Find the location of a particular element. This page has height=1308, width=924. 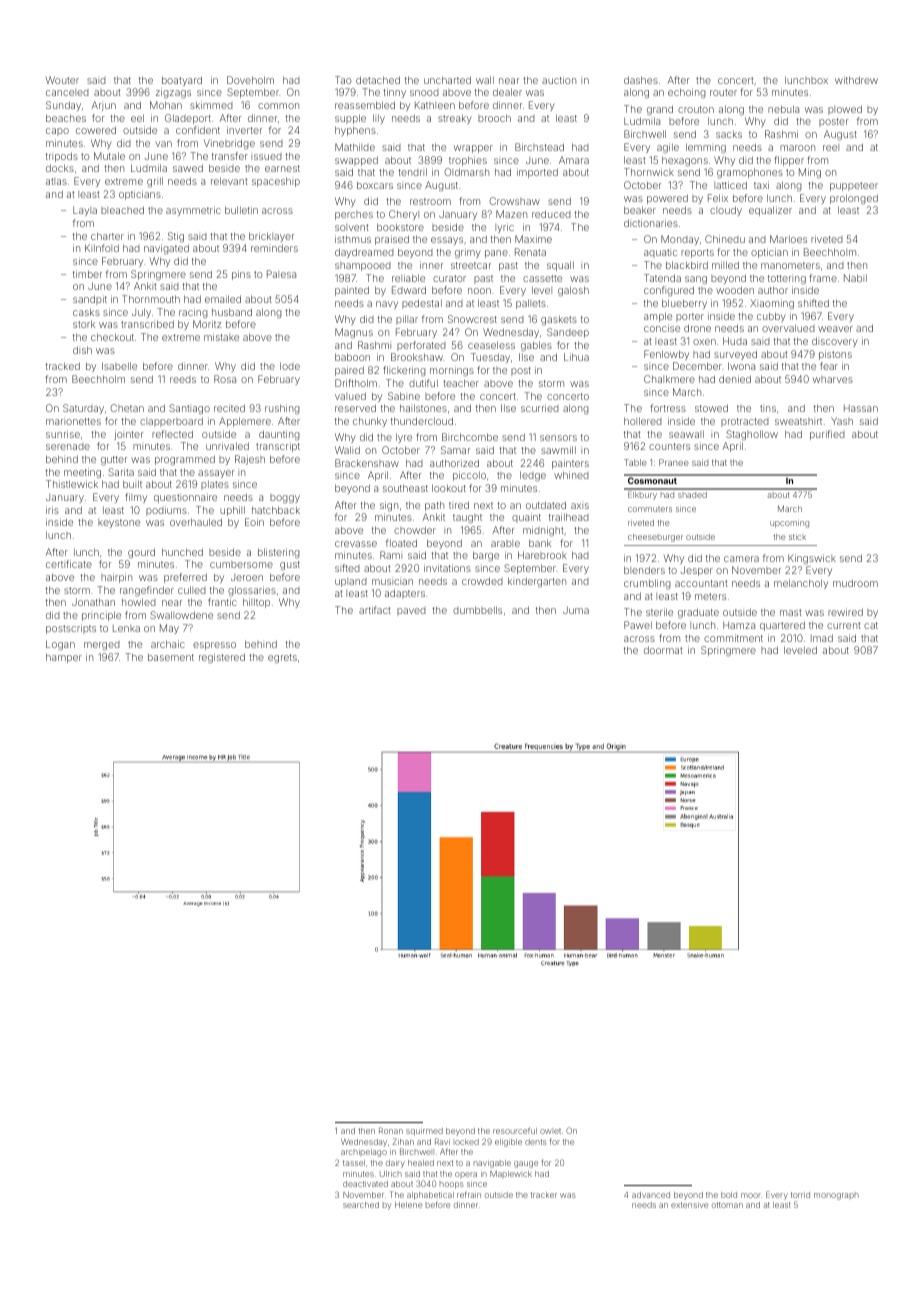

bank is located at coordinates (540, 543).
